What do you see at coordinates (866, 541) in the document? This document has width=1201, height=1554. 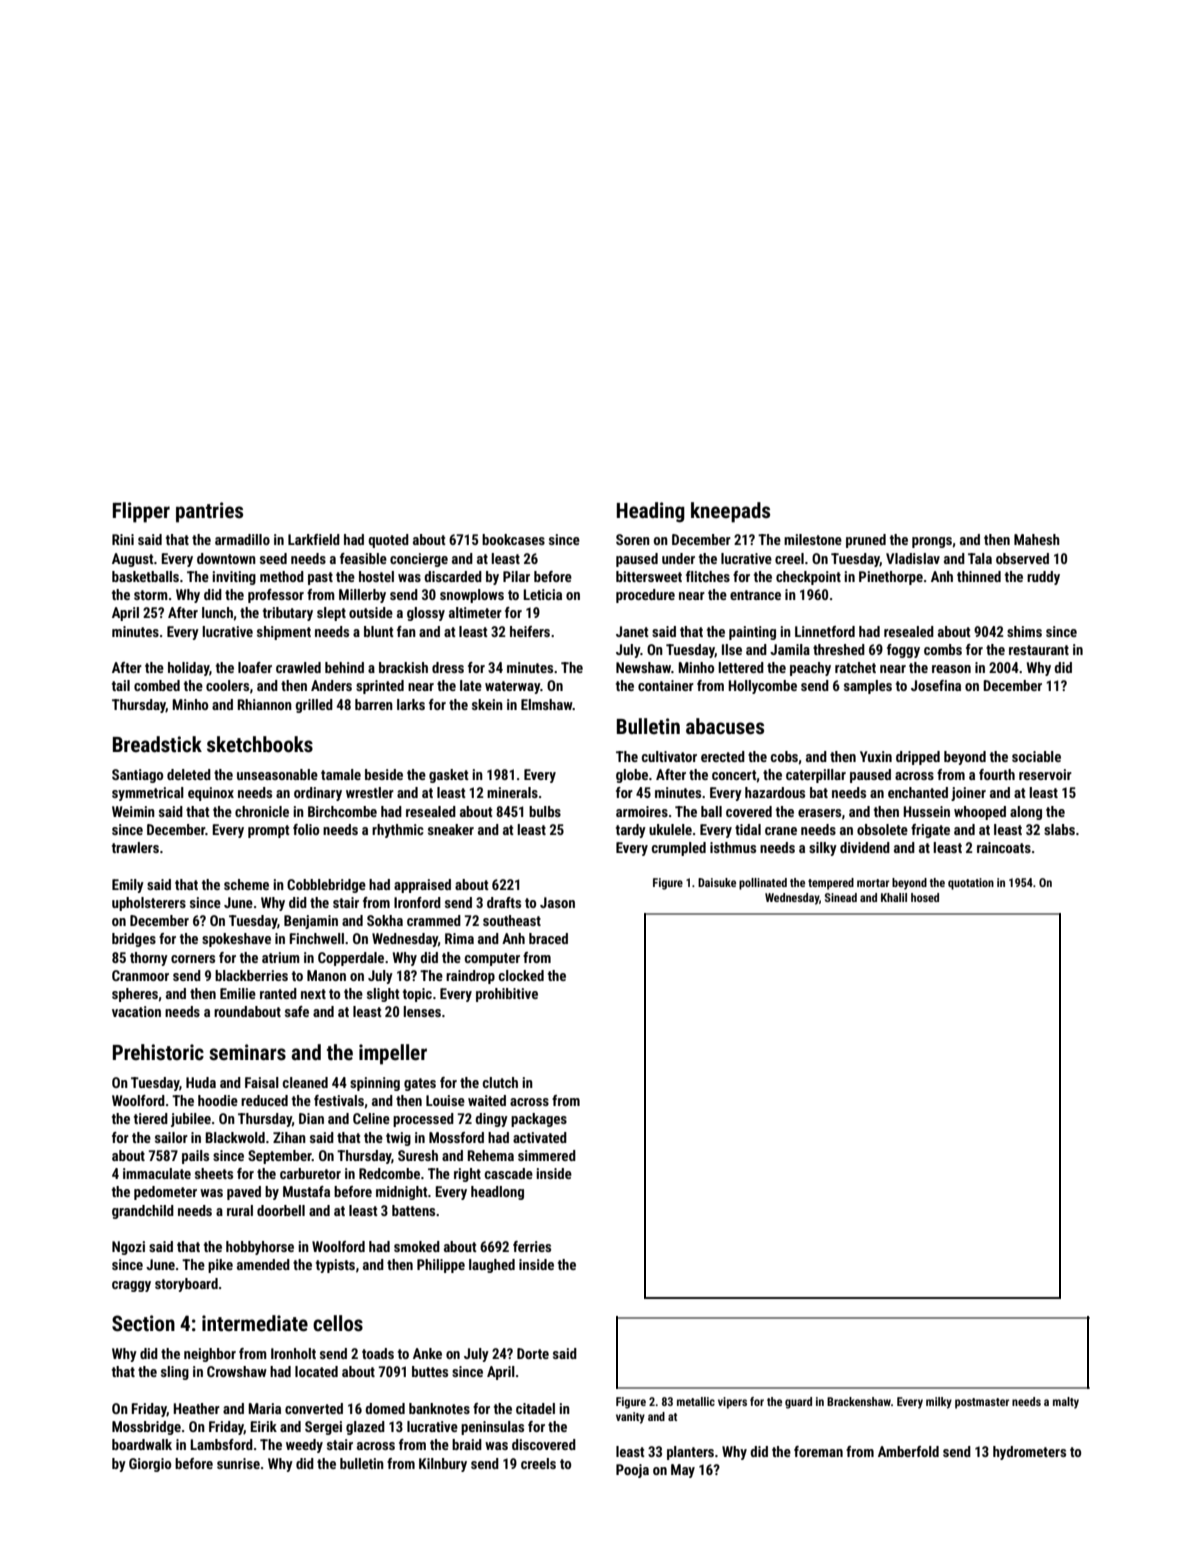 I see `pruned` at bounding box center [866, 541].
